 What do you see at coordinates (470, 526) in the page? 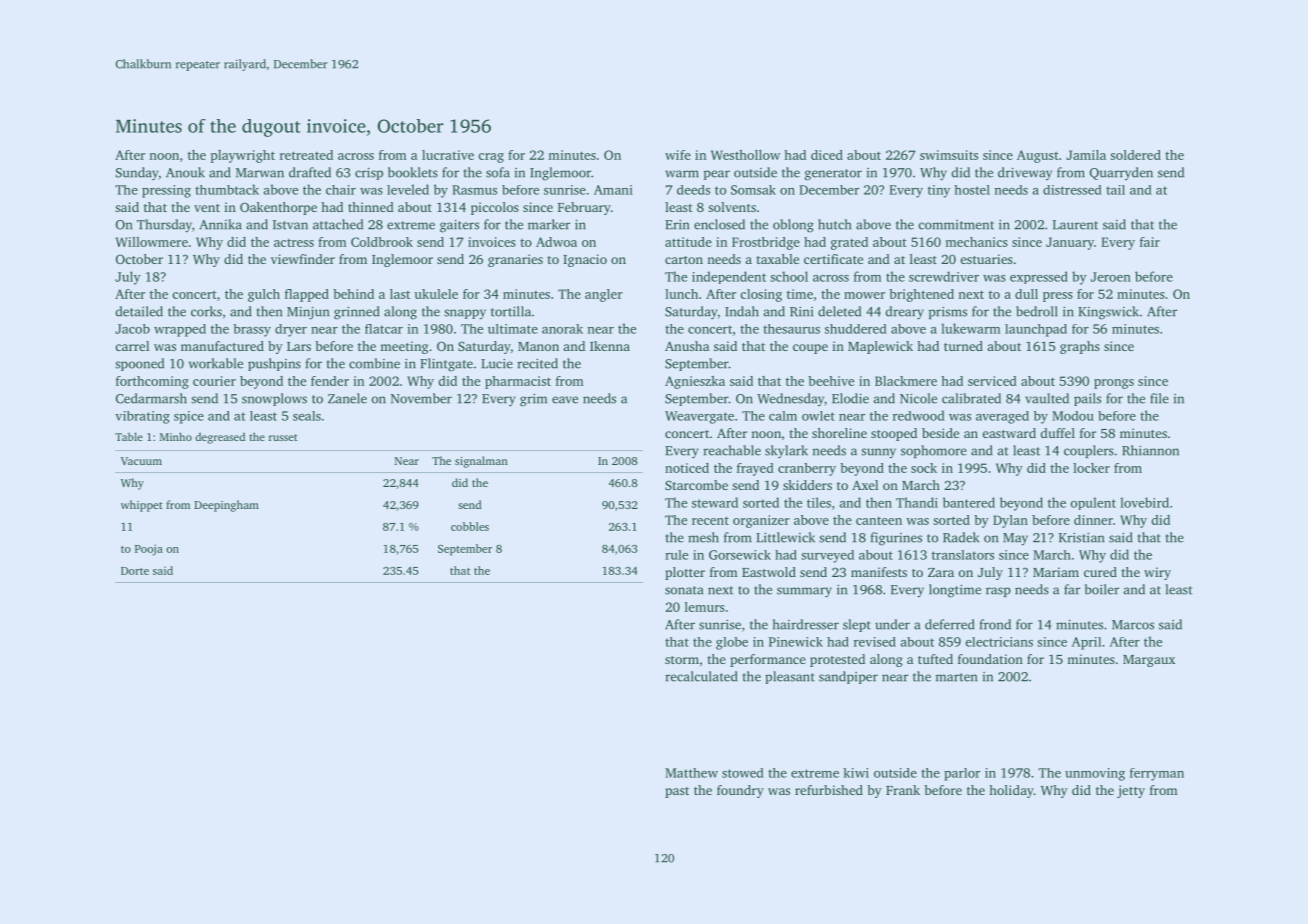
I see `cobbles` at bounding box center [470, 526].
